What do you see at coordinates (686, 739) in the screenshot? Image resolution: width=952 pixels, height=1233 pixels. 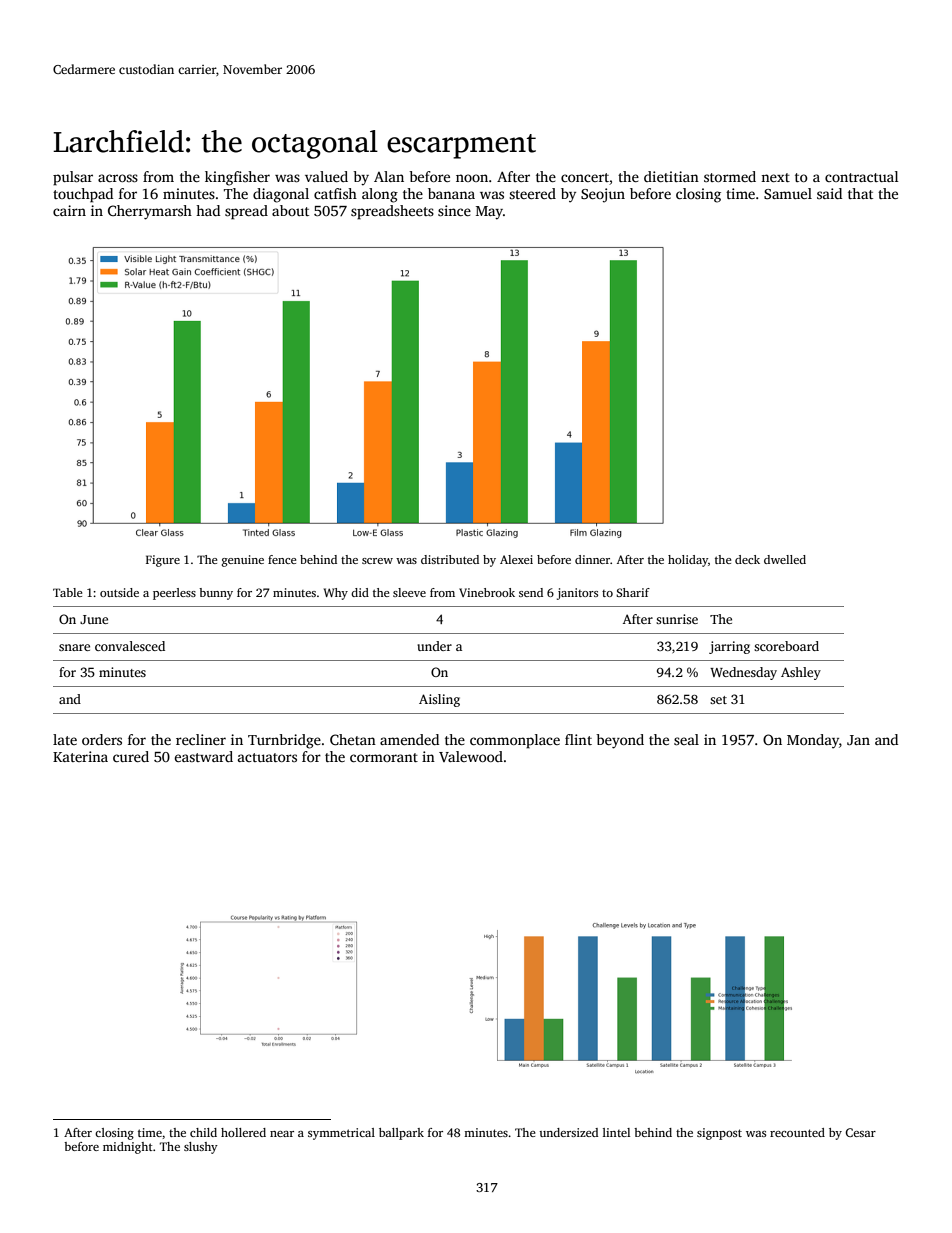 I see `seal` at bounding box center [686, 739].
